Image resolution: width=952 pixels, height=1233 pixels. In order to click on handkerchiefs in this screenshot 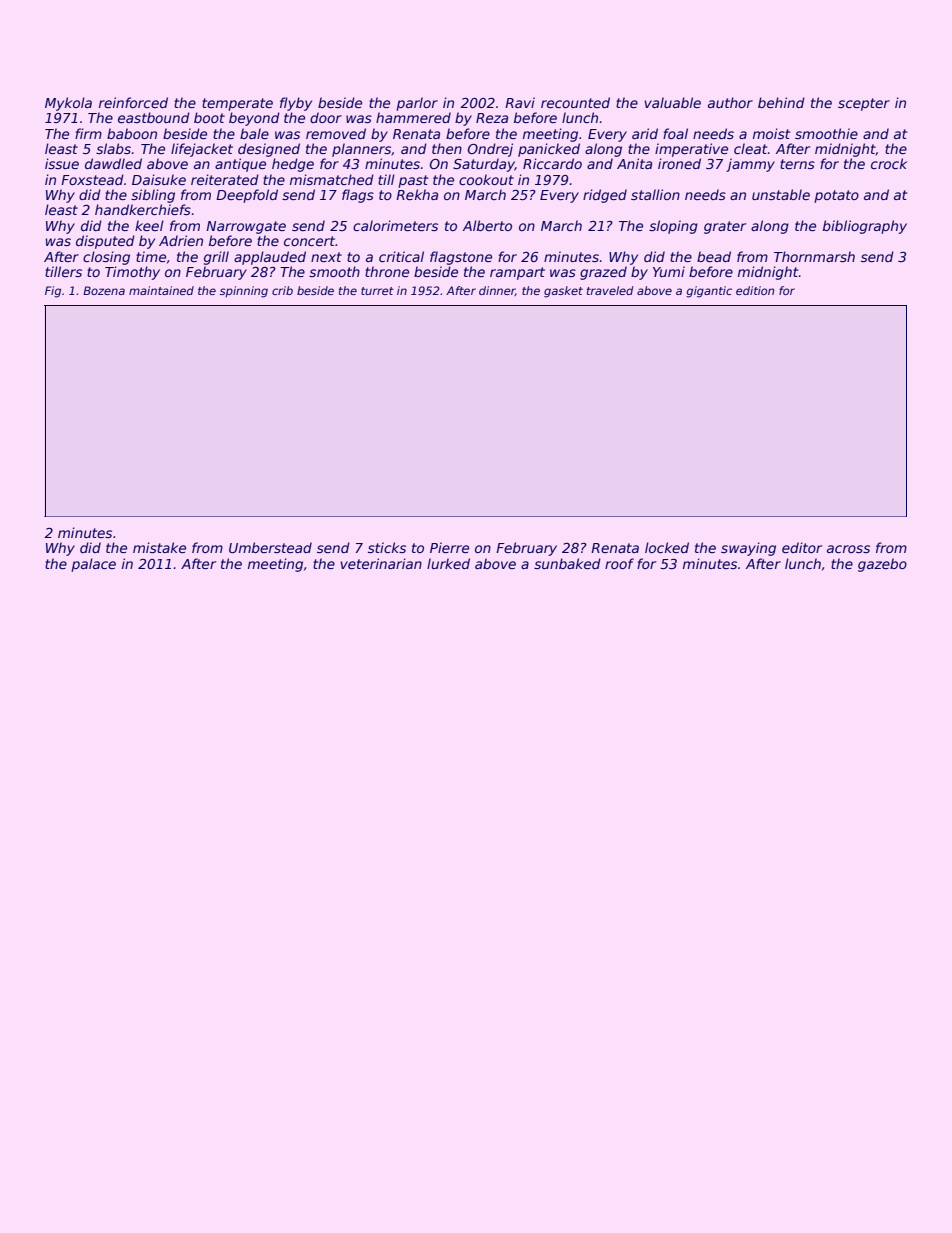, I will do `click(143, 209)`.
